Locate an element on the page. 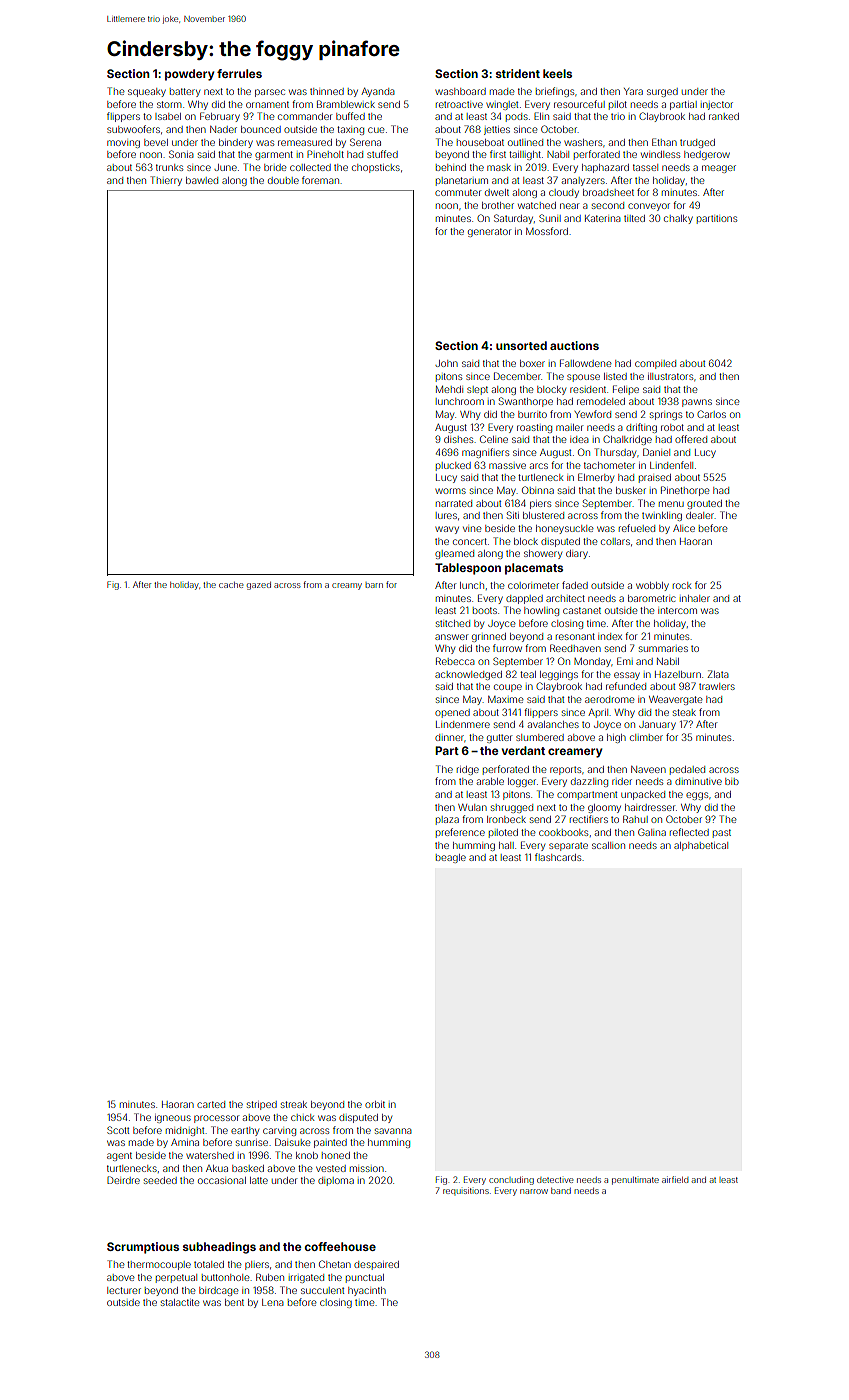 The height and width of the page is (1400, 849). thinned is located at coordinates (327, 91).
